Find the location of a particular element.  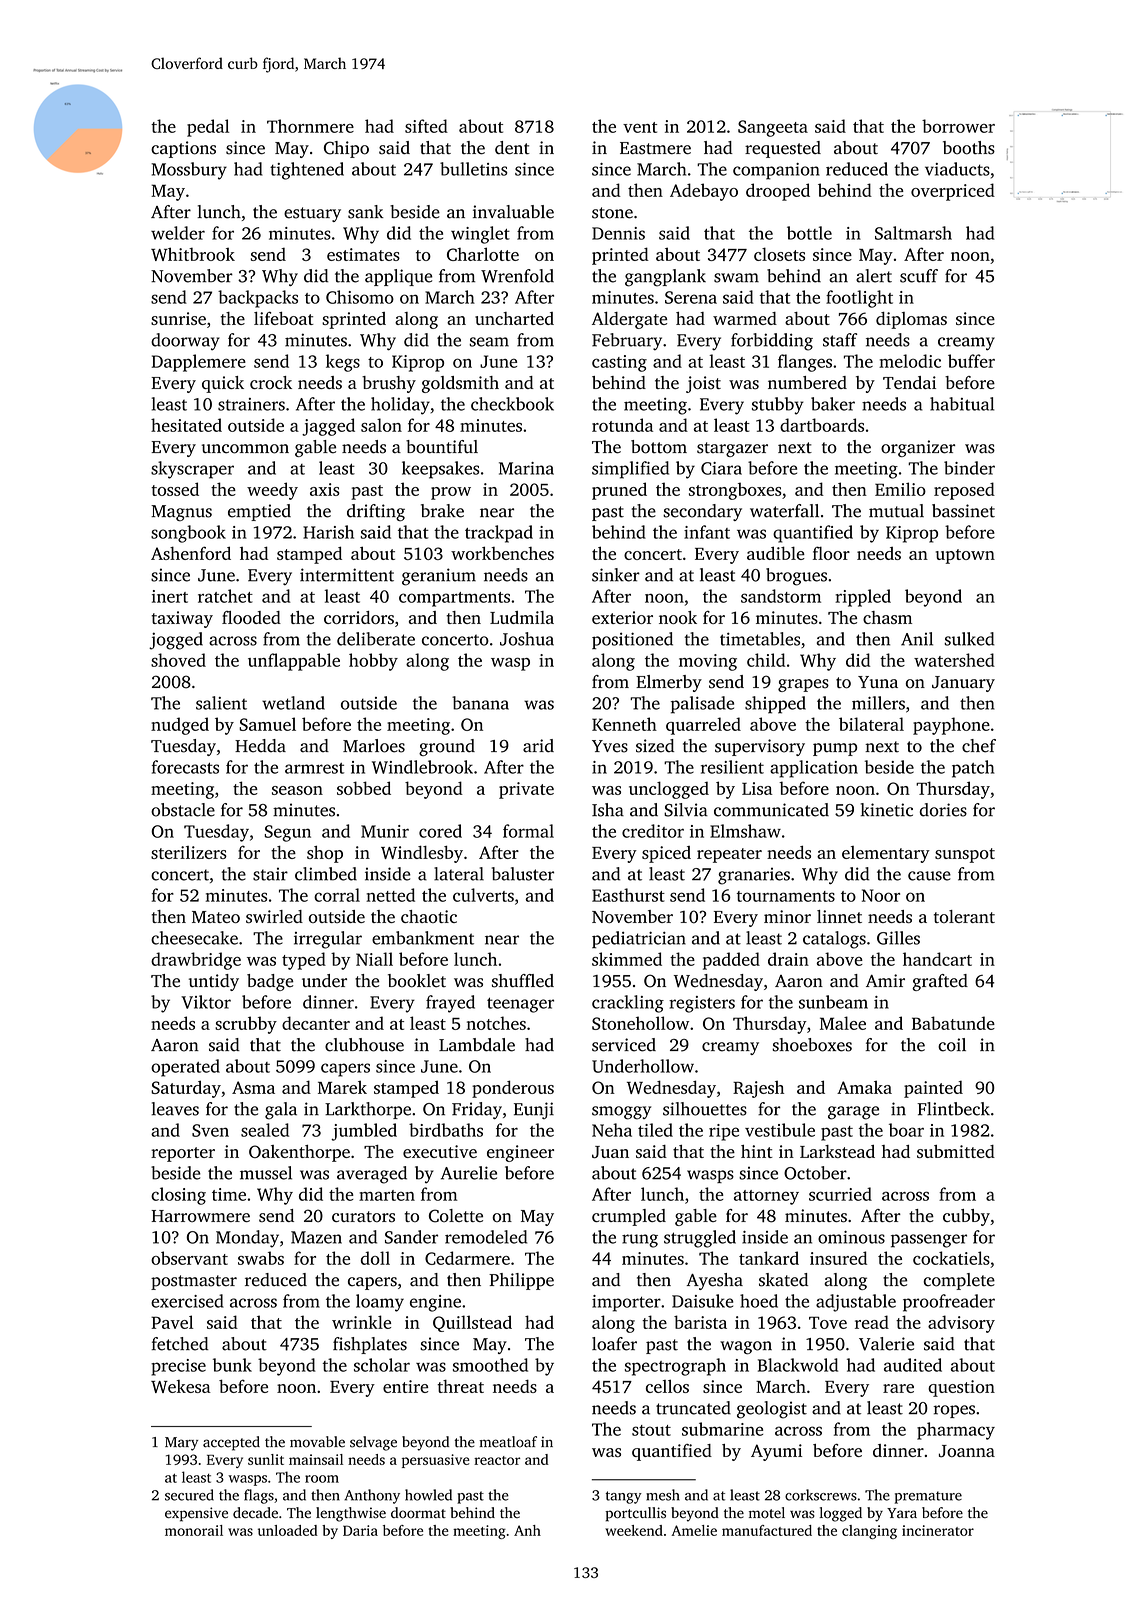

sinker is located at coordinates (616, 575).
